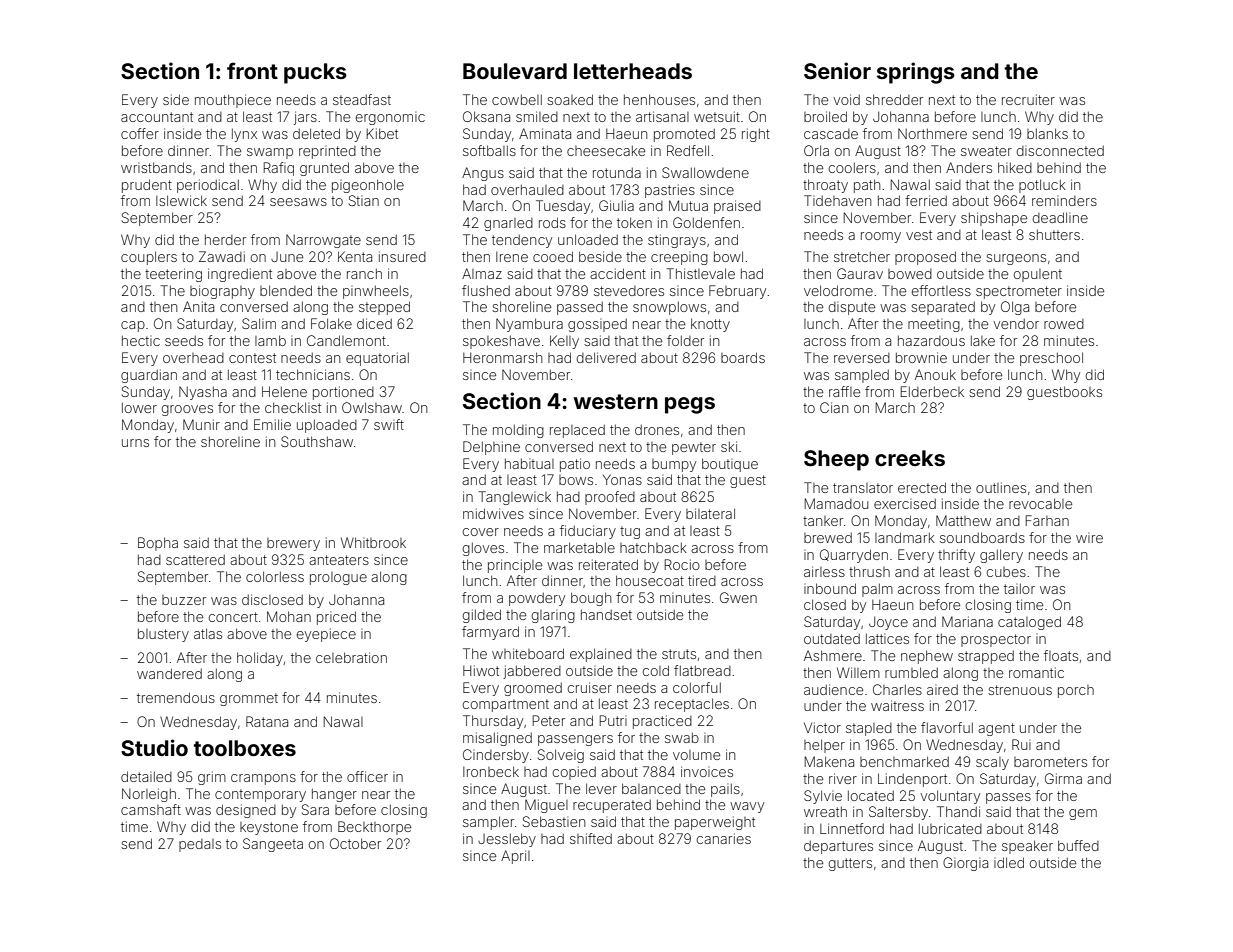 The height and width of the image is (952, 1233). What do you see at coordinates (728, 256) in the image?
I see `bowl` at bounding box center [728, 256].
